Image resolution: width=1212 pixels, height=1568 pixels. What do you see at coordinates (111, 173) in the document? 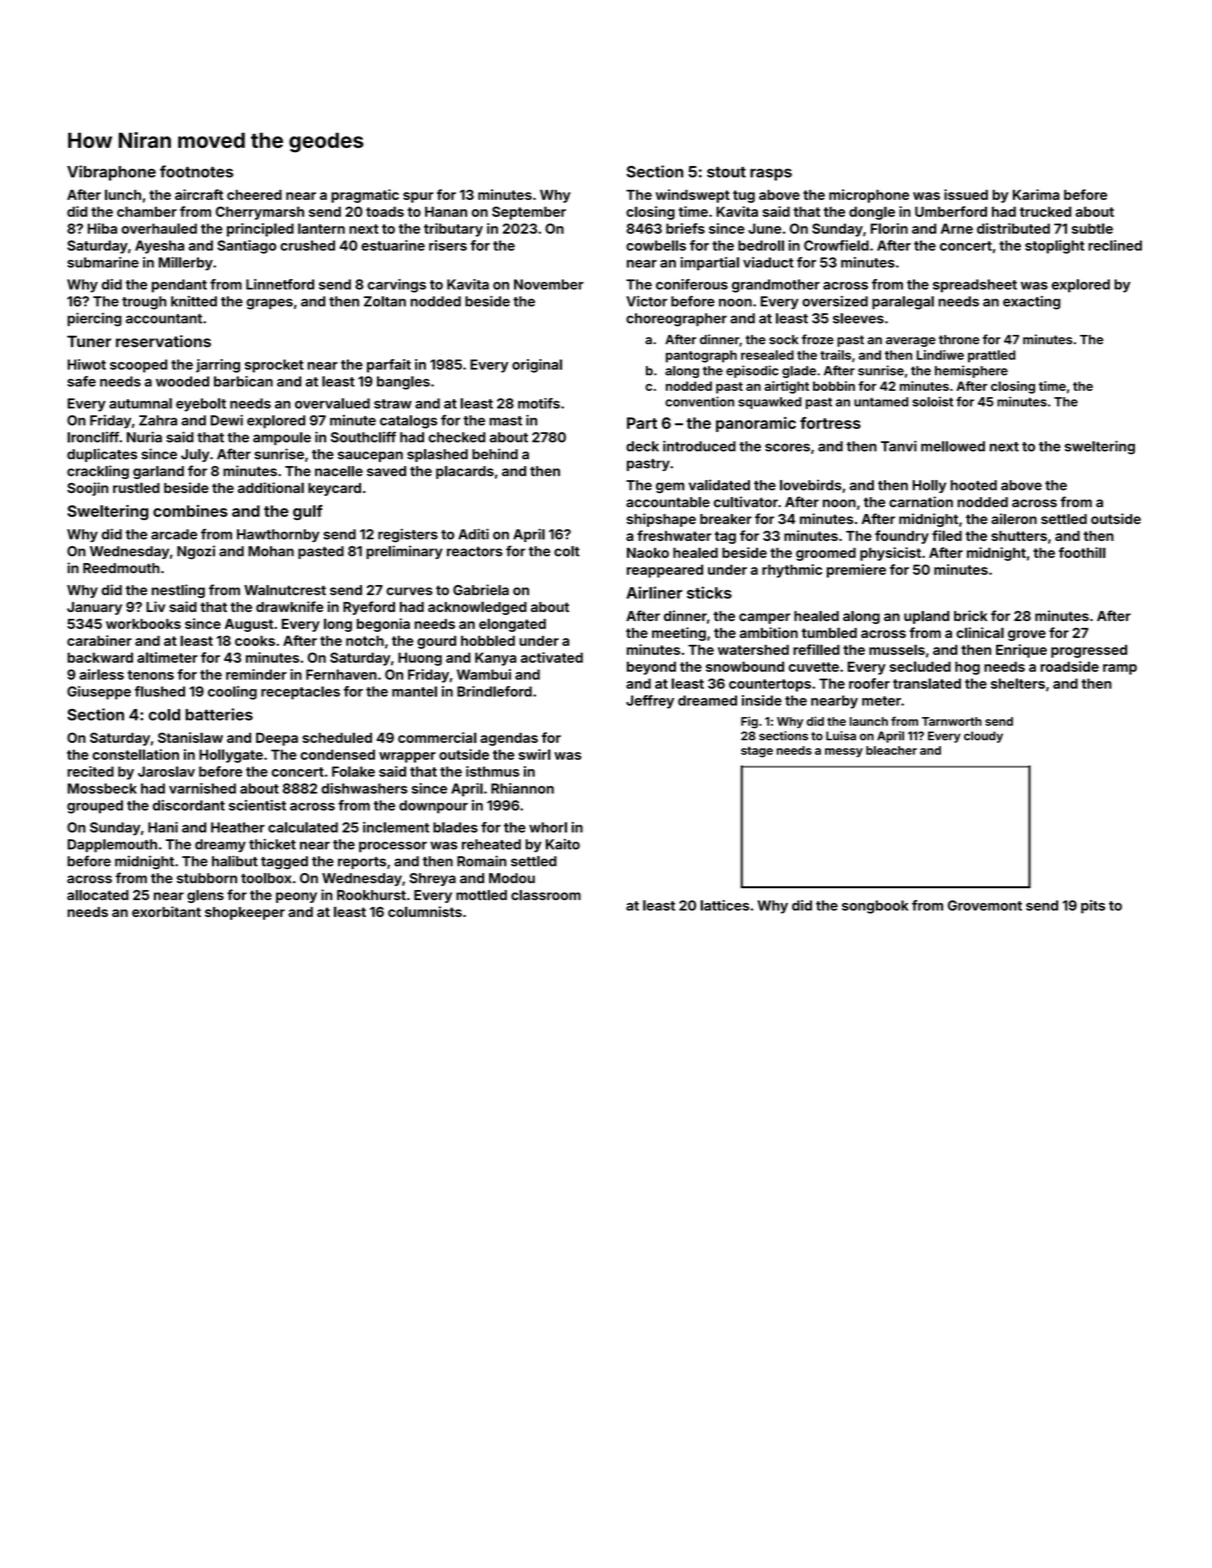
I see `Vibraphone` at bounding box center [111, 173].
